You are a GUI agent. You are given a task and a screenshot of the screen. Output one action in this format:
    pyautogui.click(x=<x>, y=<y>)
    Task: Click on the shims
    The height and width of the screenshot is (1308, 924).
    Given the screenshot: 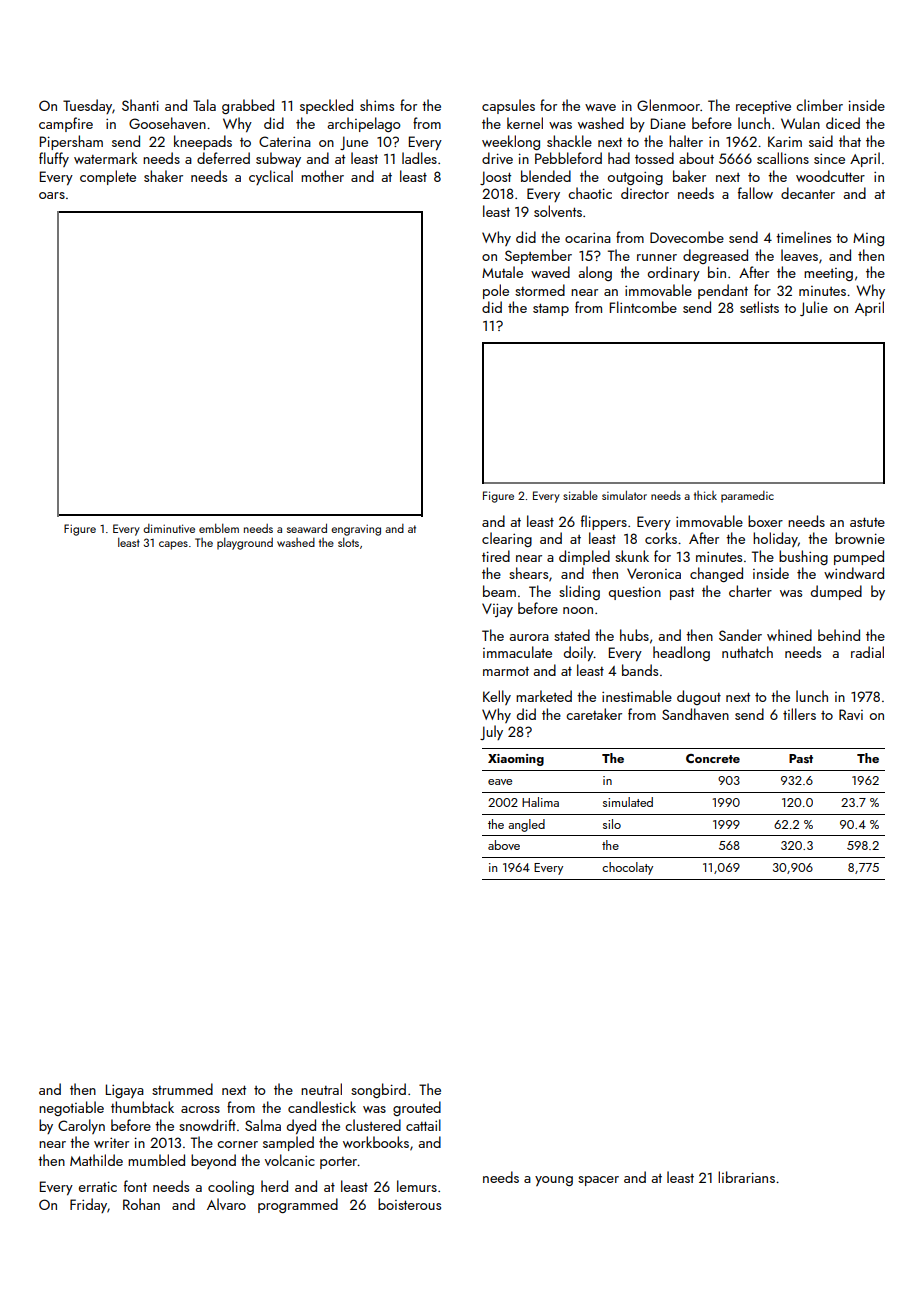 What is the action you would take?
    pyautogui.click(x=377, y=105)
